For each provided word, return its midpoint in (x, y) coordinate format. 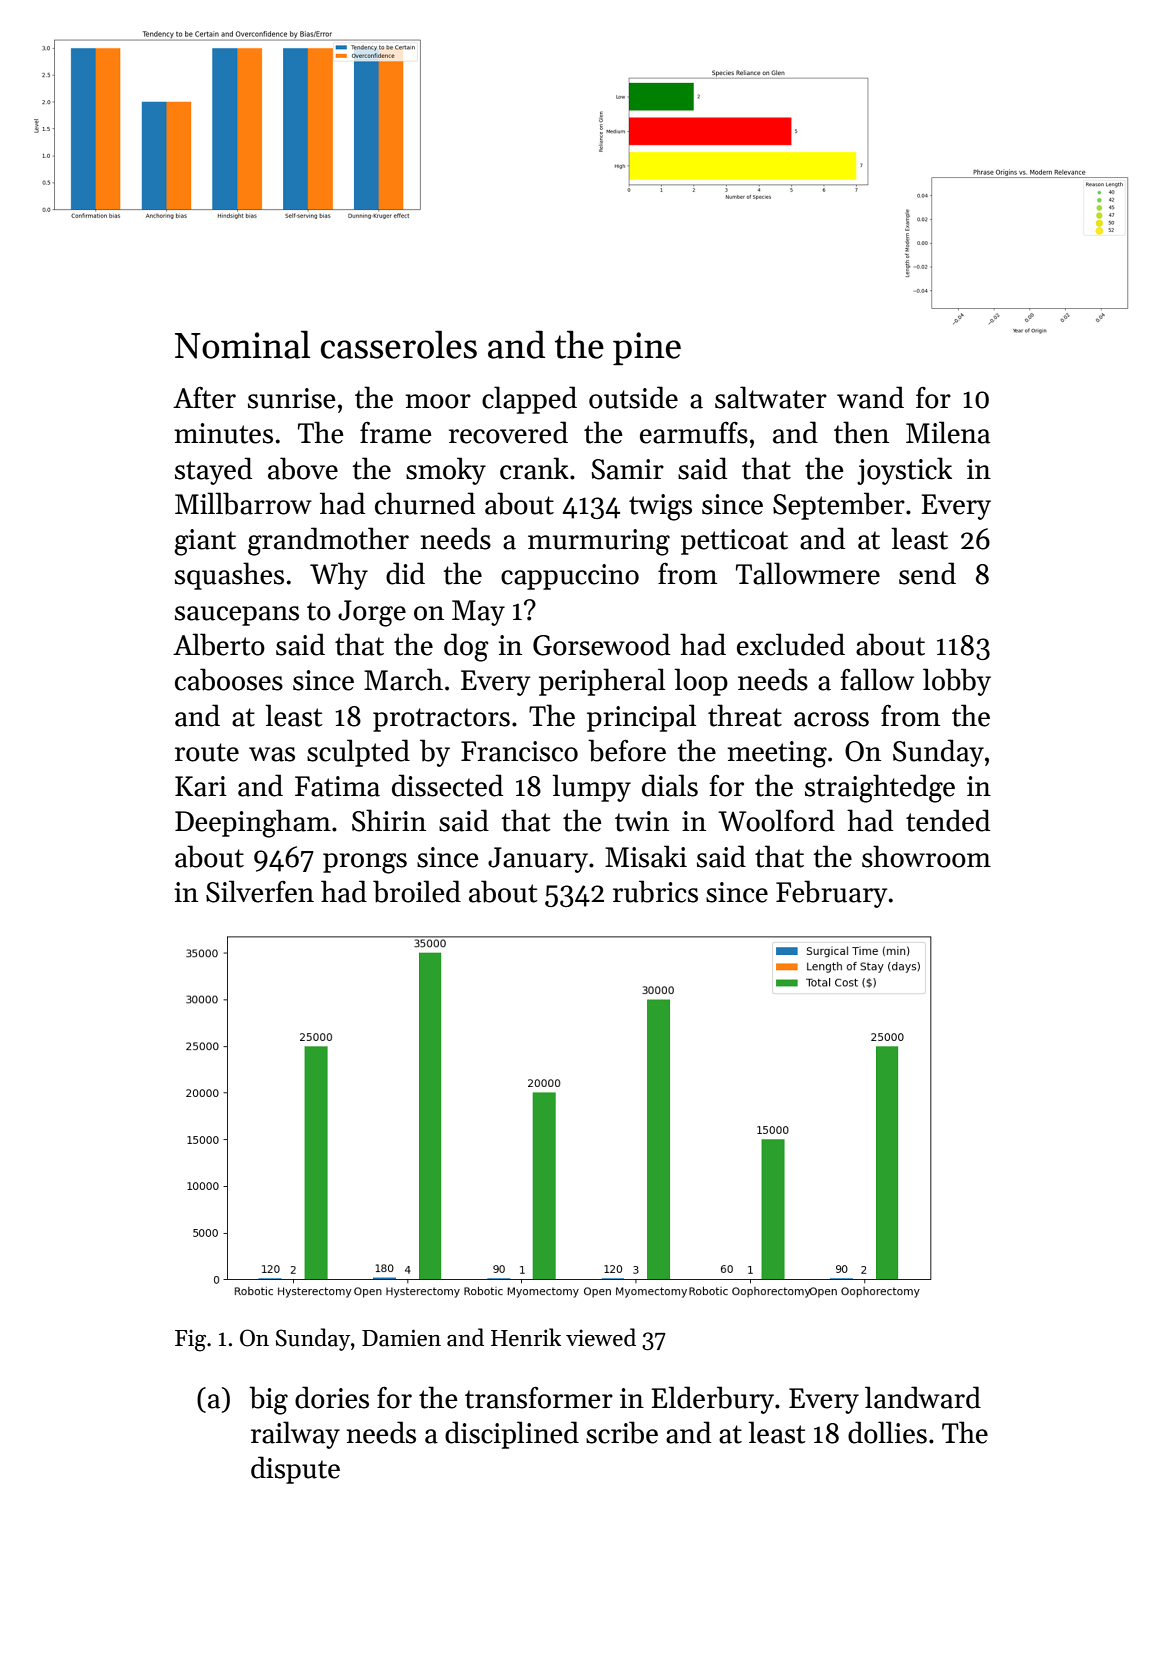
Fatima (337, 786)
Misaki (646, 856)
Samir (628, 469)
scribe (622, 1432)
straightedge (880, 788)
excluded (791, 644)
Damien (401, 1338)
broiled (417, 891)
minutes (224, 433)
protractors (441, 720)
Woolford (776, 820)
